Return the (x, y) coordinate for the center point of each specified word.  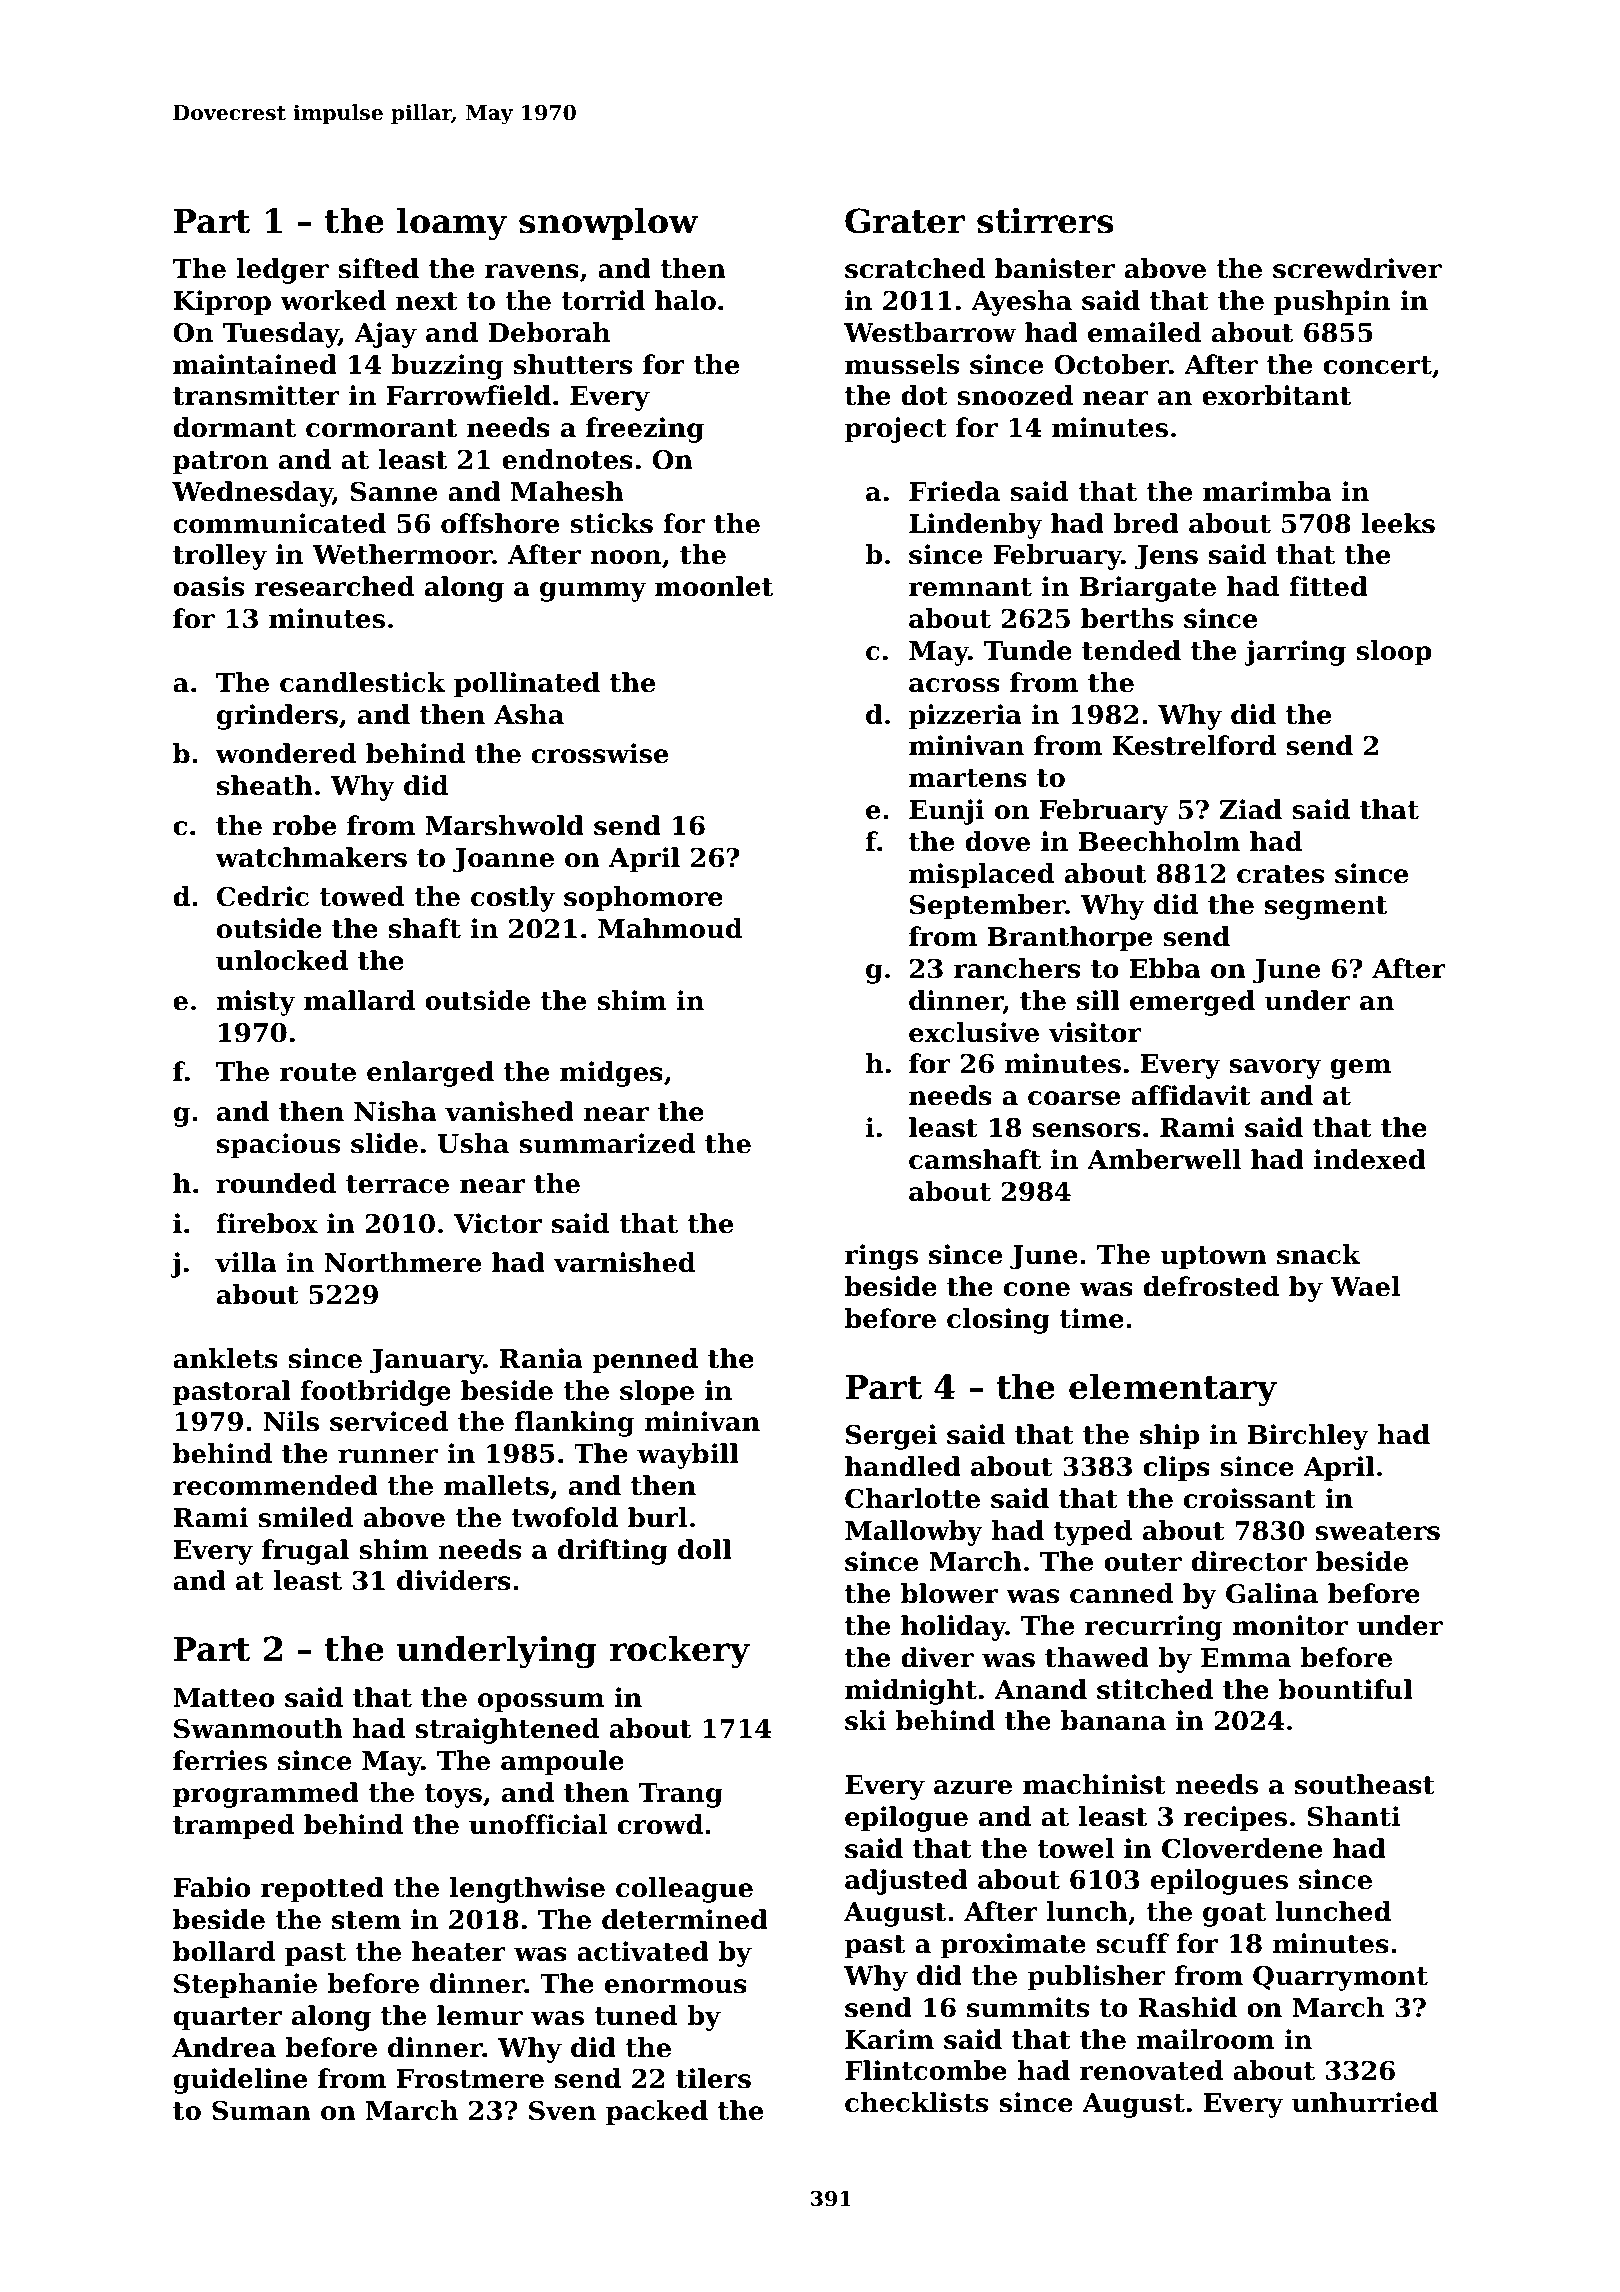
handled (903, 1466)
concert (1377, 365)
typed (1093, 1533)
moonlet (714, 586)
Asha (529, 714)
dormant (234, 427)
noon (625, 557)
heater (459, 1951)
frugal (305, 1552)
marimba (1267, 491)
